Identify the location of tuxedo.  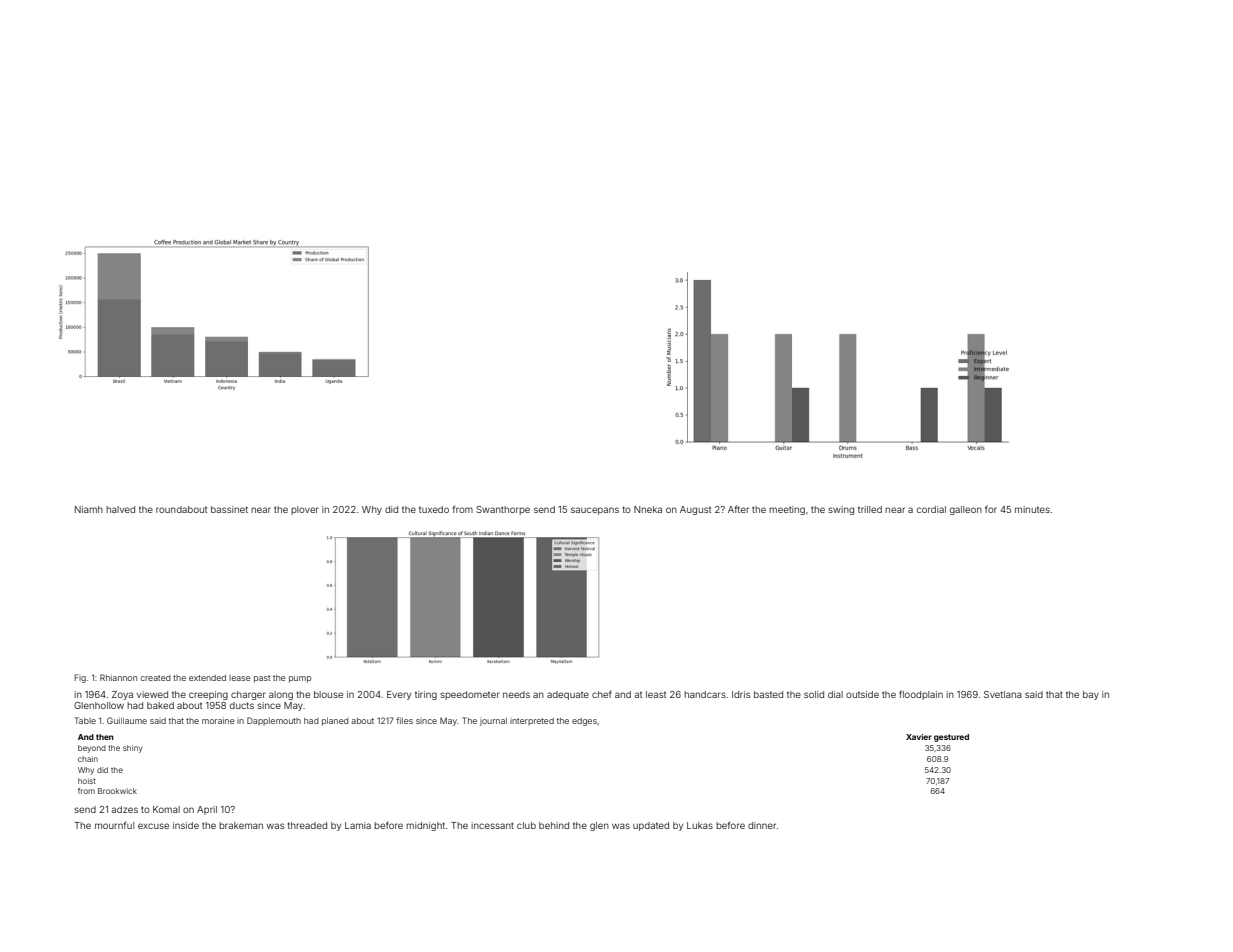
(434, 509).
